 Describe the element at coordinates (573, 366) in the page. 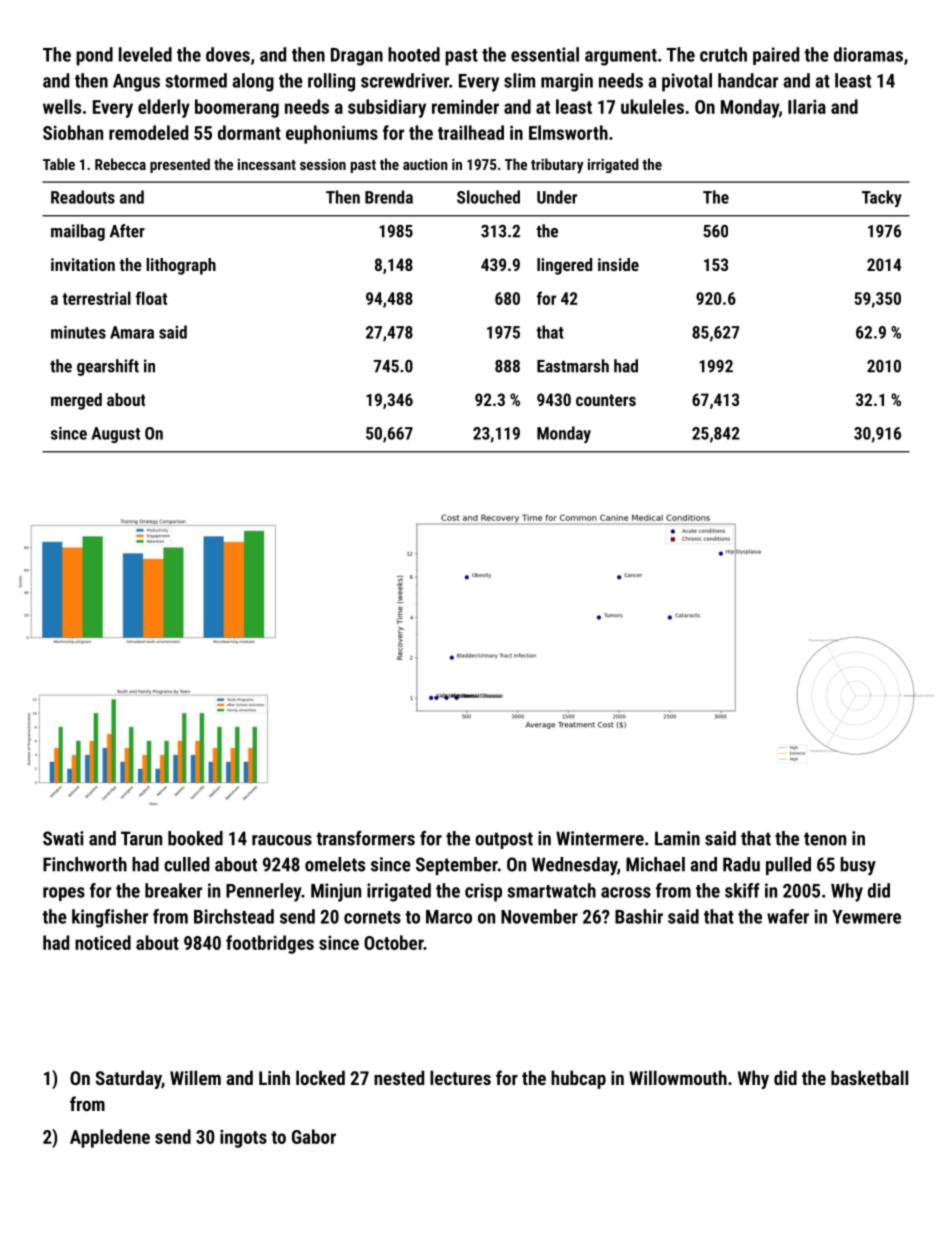

I see `Eastmarsh` at that location.
